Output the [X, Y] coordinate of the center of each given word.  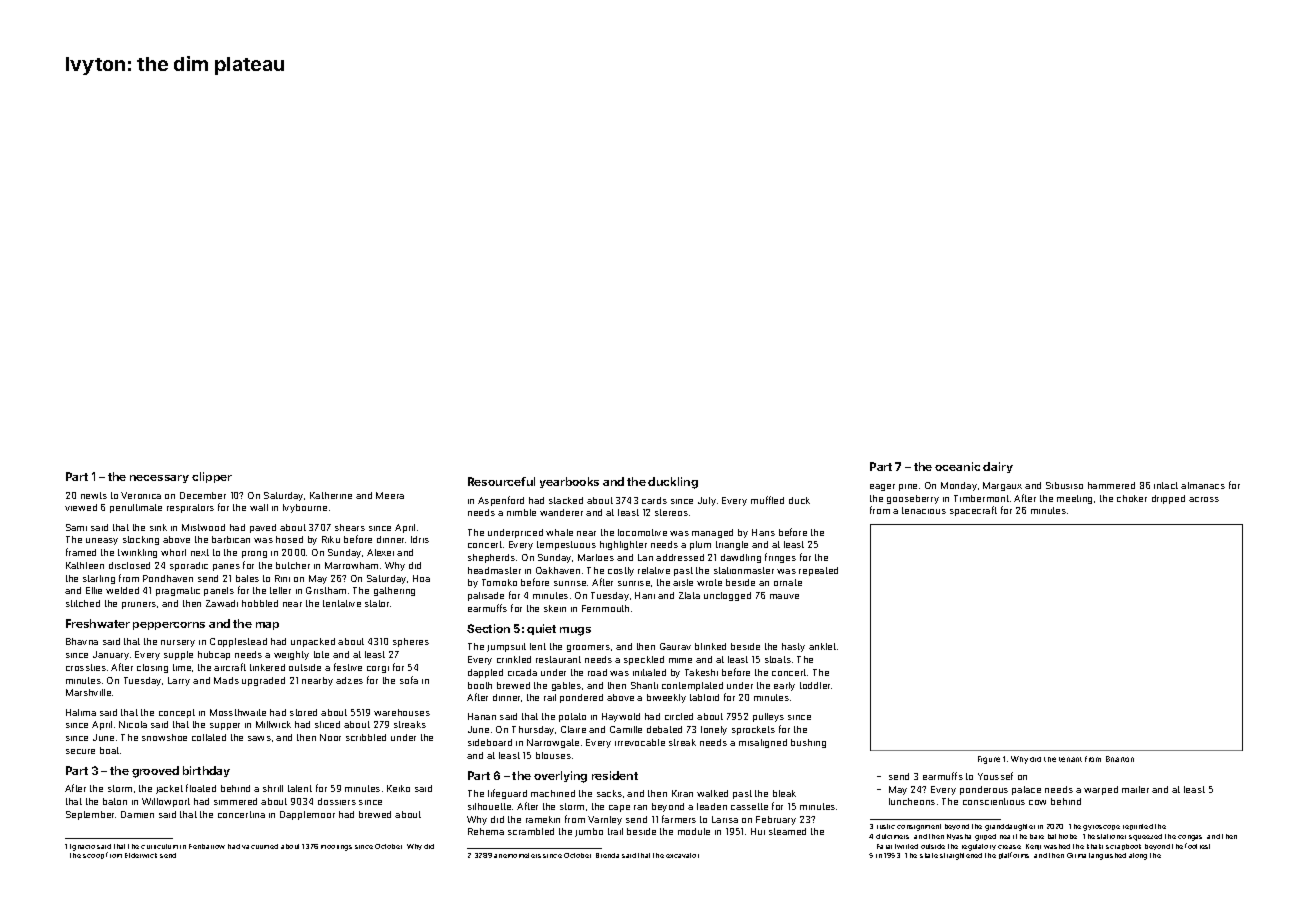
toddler [815, 685]
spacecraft [973, 511]
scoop [93, 856]
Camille [626, 729]
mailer [1135, 789]
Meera [390, 495]
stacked [566, 500]
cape [619, 808]
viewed [81, 507]
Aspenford [501, 501]
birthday [206, 771]
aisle [683, 582]
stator [377, 603]
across [1204, 499]
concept [177, 713]
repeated [818, 571]
